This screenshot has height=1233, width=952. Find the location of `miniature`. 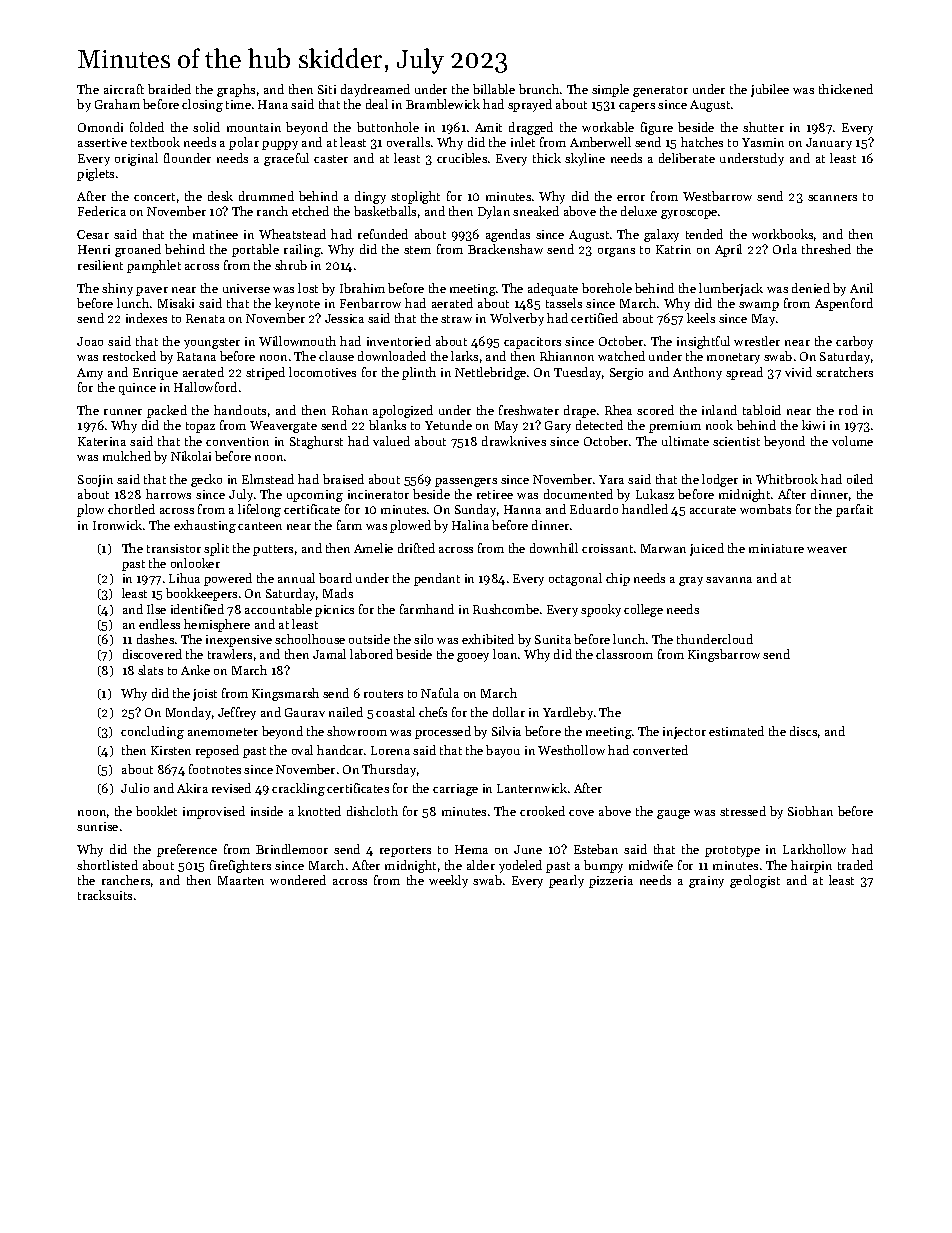

miniature is located at coordinates (776, 548).
